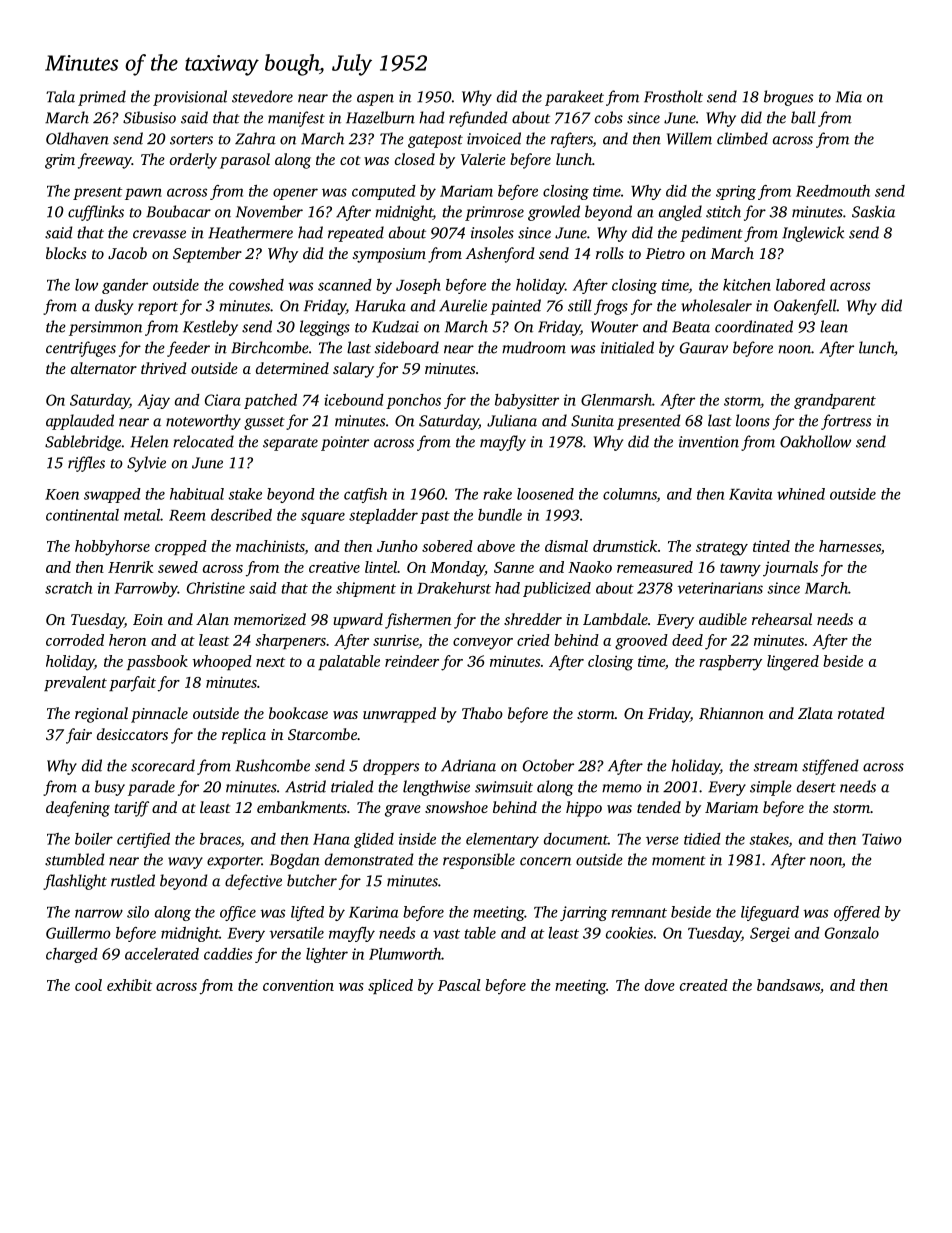  Describe the element at coordinates (375, 100) in the document. I see `aspen` at that location.
